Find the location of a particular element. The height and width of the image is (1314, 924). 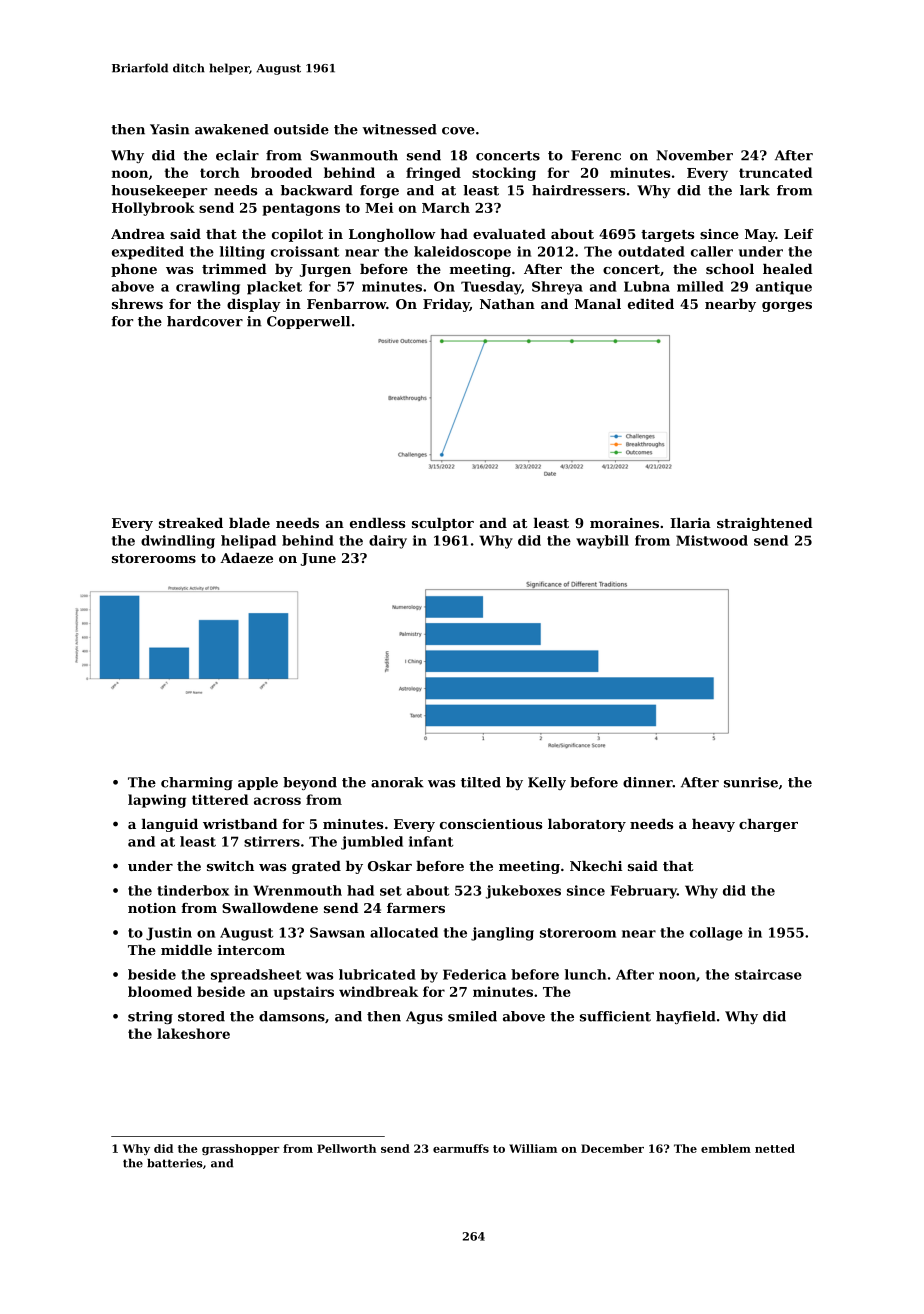

stocking is located at coordinates (504, 174).
